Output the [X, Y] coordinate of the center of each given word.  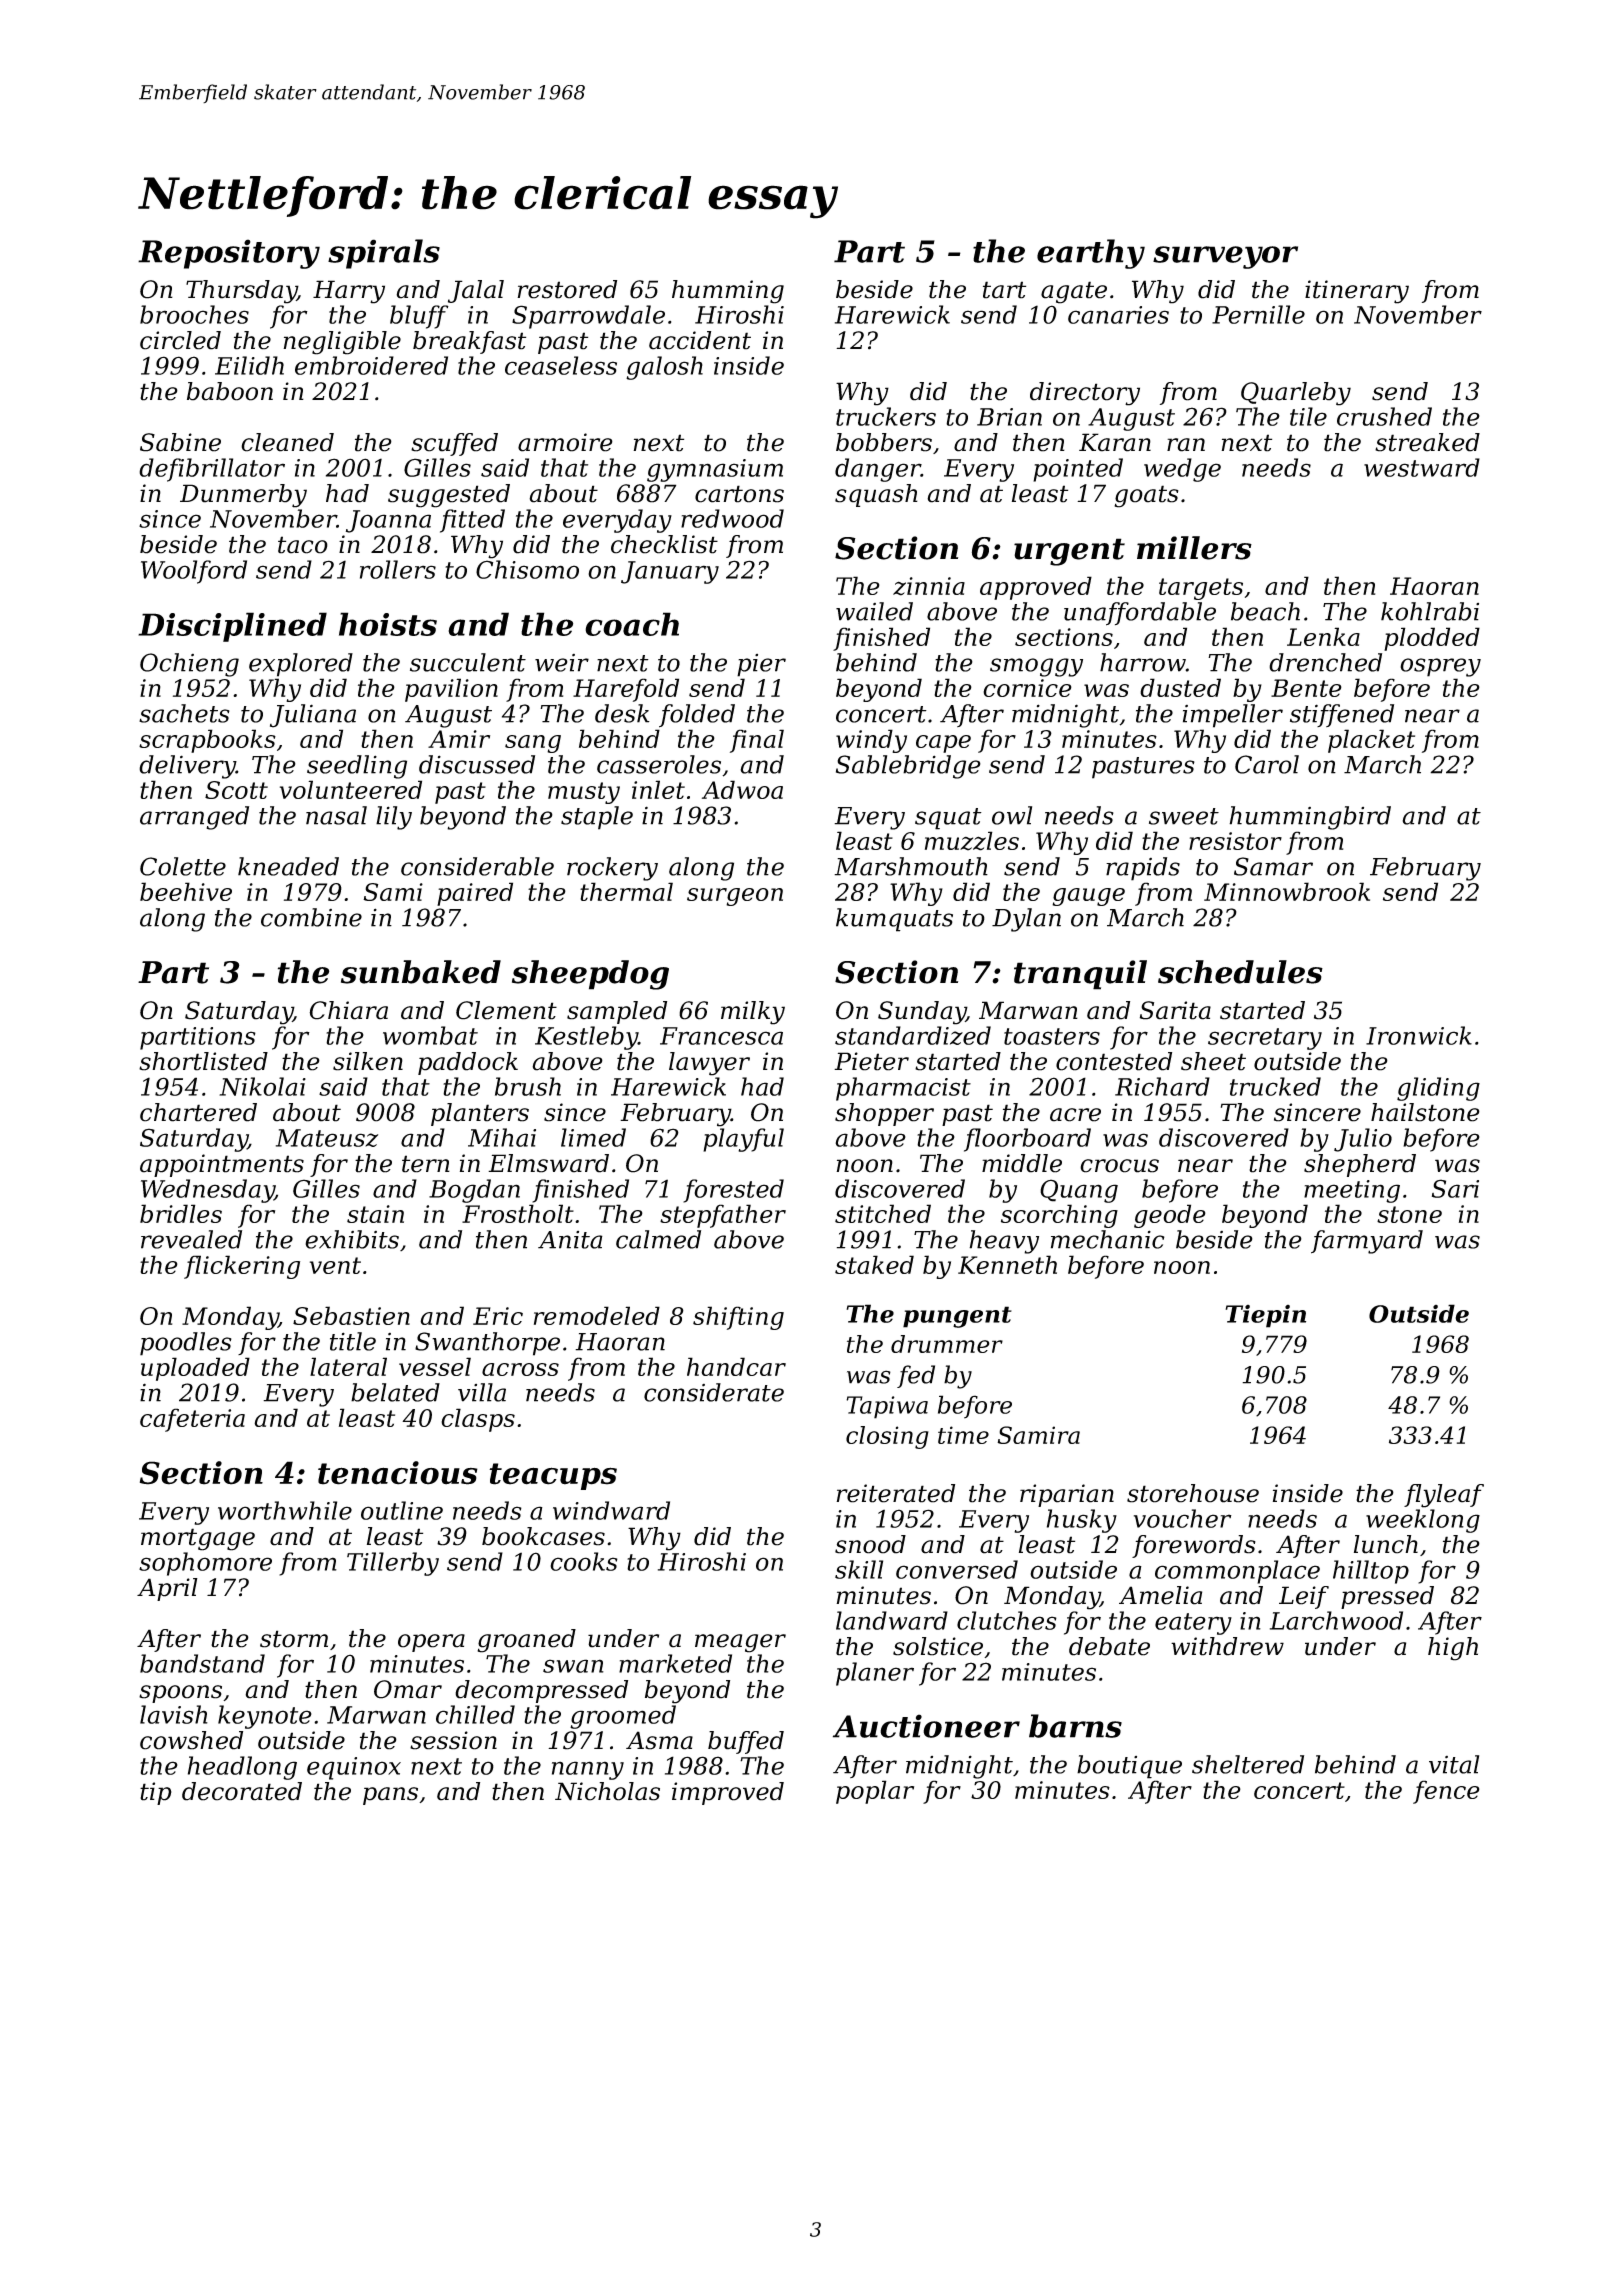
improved [728, 1793]
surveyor [1225, 257]
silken [368, 1061]
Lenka [1323, 636]
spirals [384, 254]
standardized [913, 1035]
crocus [1119, 1166]
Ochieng [189, 665]
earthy [1091, 254]
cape [943, 744]
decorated [242, 1791]
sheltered [1248, 1764]
